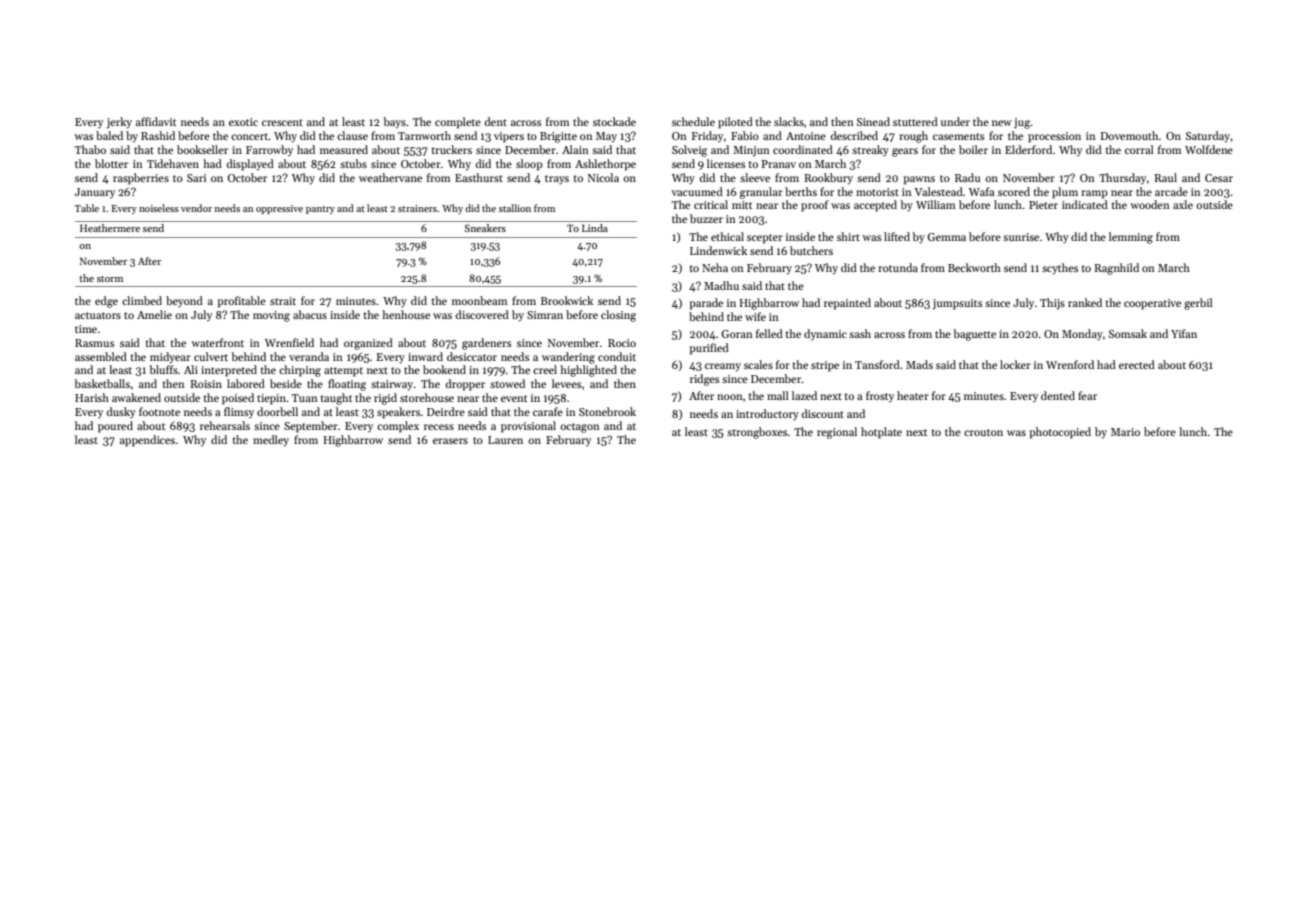 This image has width=1308, height=924. Describe the element at coordinates (238, 399) in the image. I see `poised` at that location.
